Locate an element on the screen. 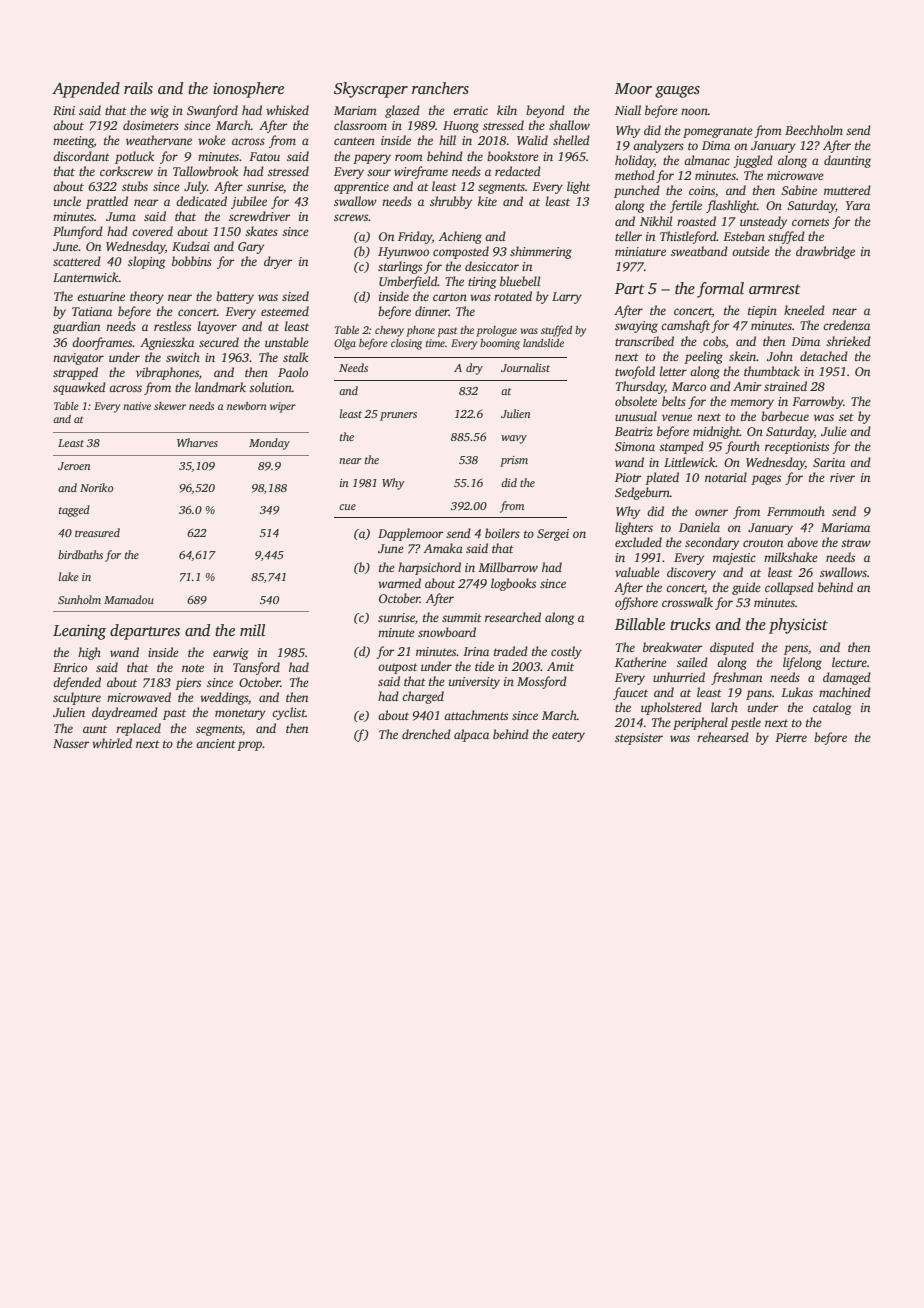 The width and height of the screenshot is (924, 1308). Nikhil is located at coordinates (656, 221).
